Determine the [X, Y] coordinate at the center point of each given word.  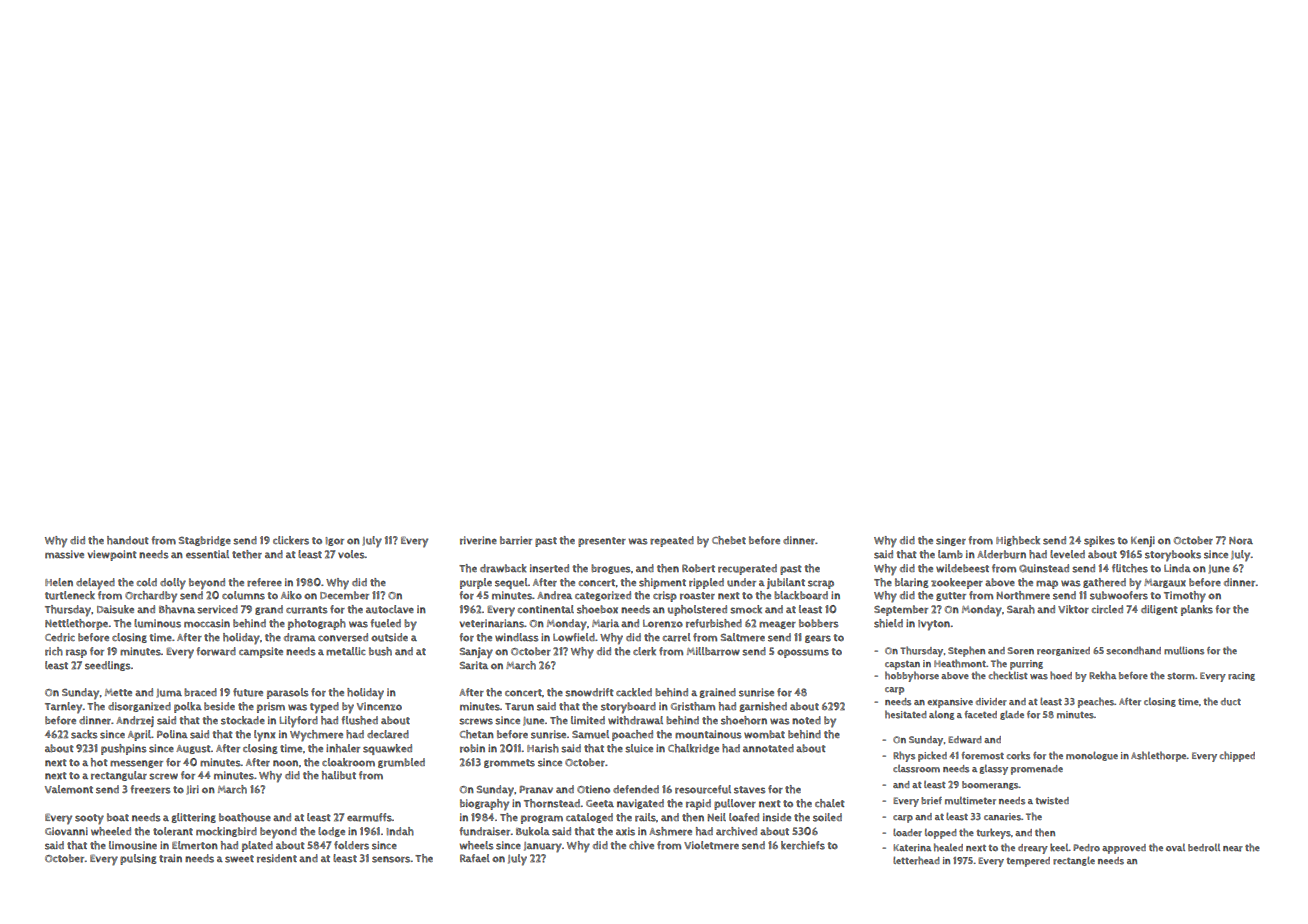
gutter [951, 596]
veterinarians [491, 623]
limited [588, 720]
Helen [59, 582]
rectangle [1074, 861]
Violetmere [711, 845]
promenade [1037, 770]
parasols [288, 693]
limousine [133, 845]
